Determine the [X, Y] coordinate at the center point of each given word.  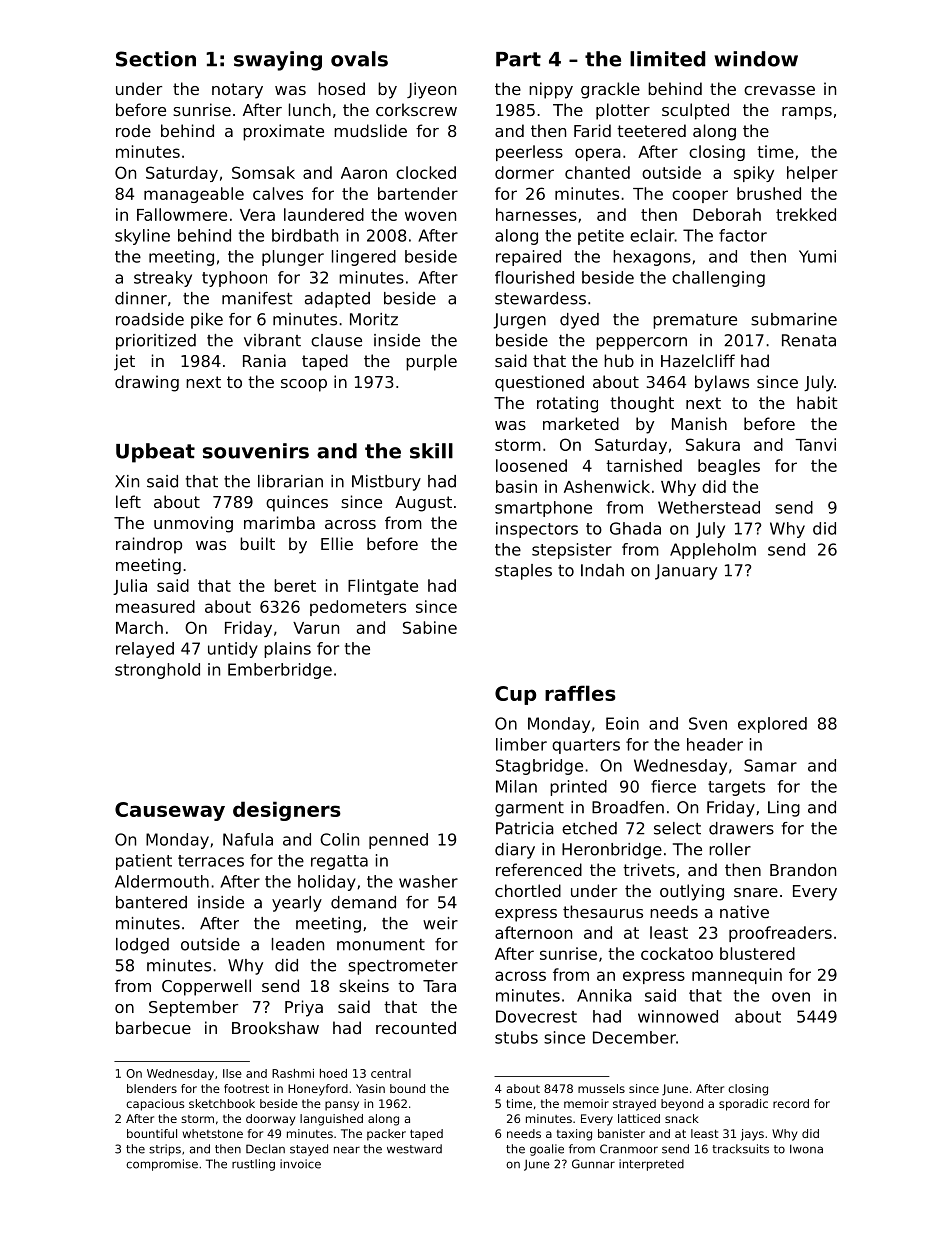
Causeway [170, 811]
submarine [794, 319]
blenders [152, 1088]
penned [398, 841]
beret [295, 585]
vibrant [272, 340]
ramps [807, 113]
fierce [673, 786]
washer [428, 881]
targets [736, 788]
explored [772, 725]
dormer [524, 172]
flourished [534, 277]
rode [133, 130]
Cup [515, 695]
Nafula [248, 839]
